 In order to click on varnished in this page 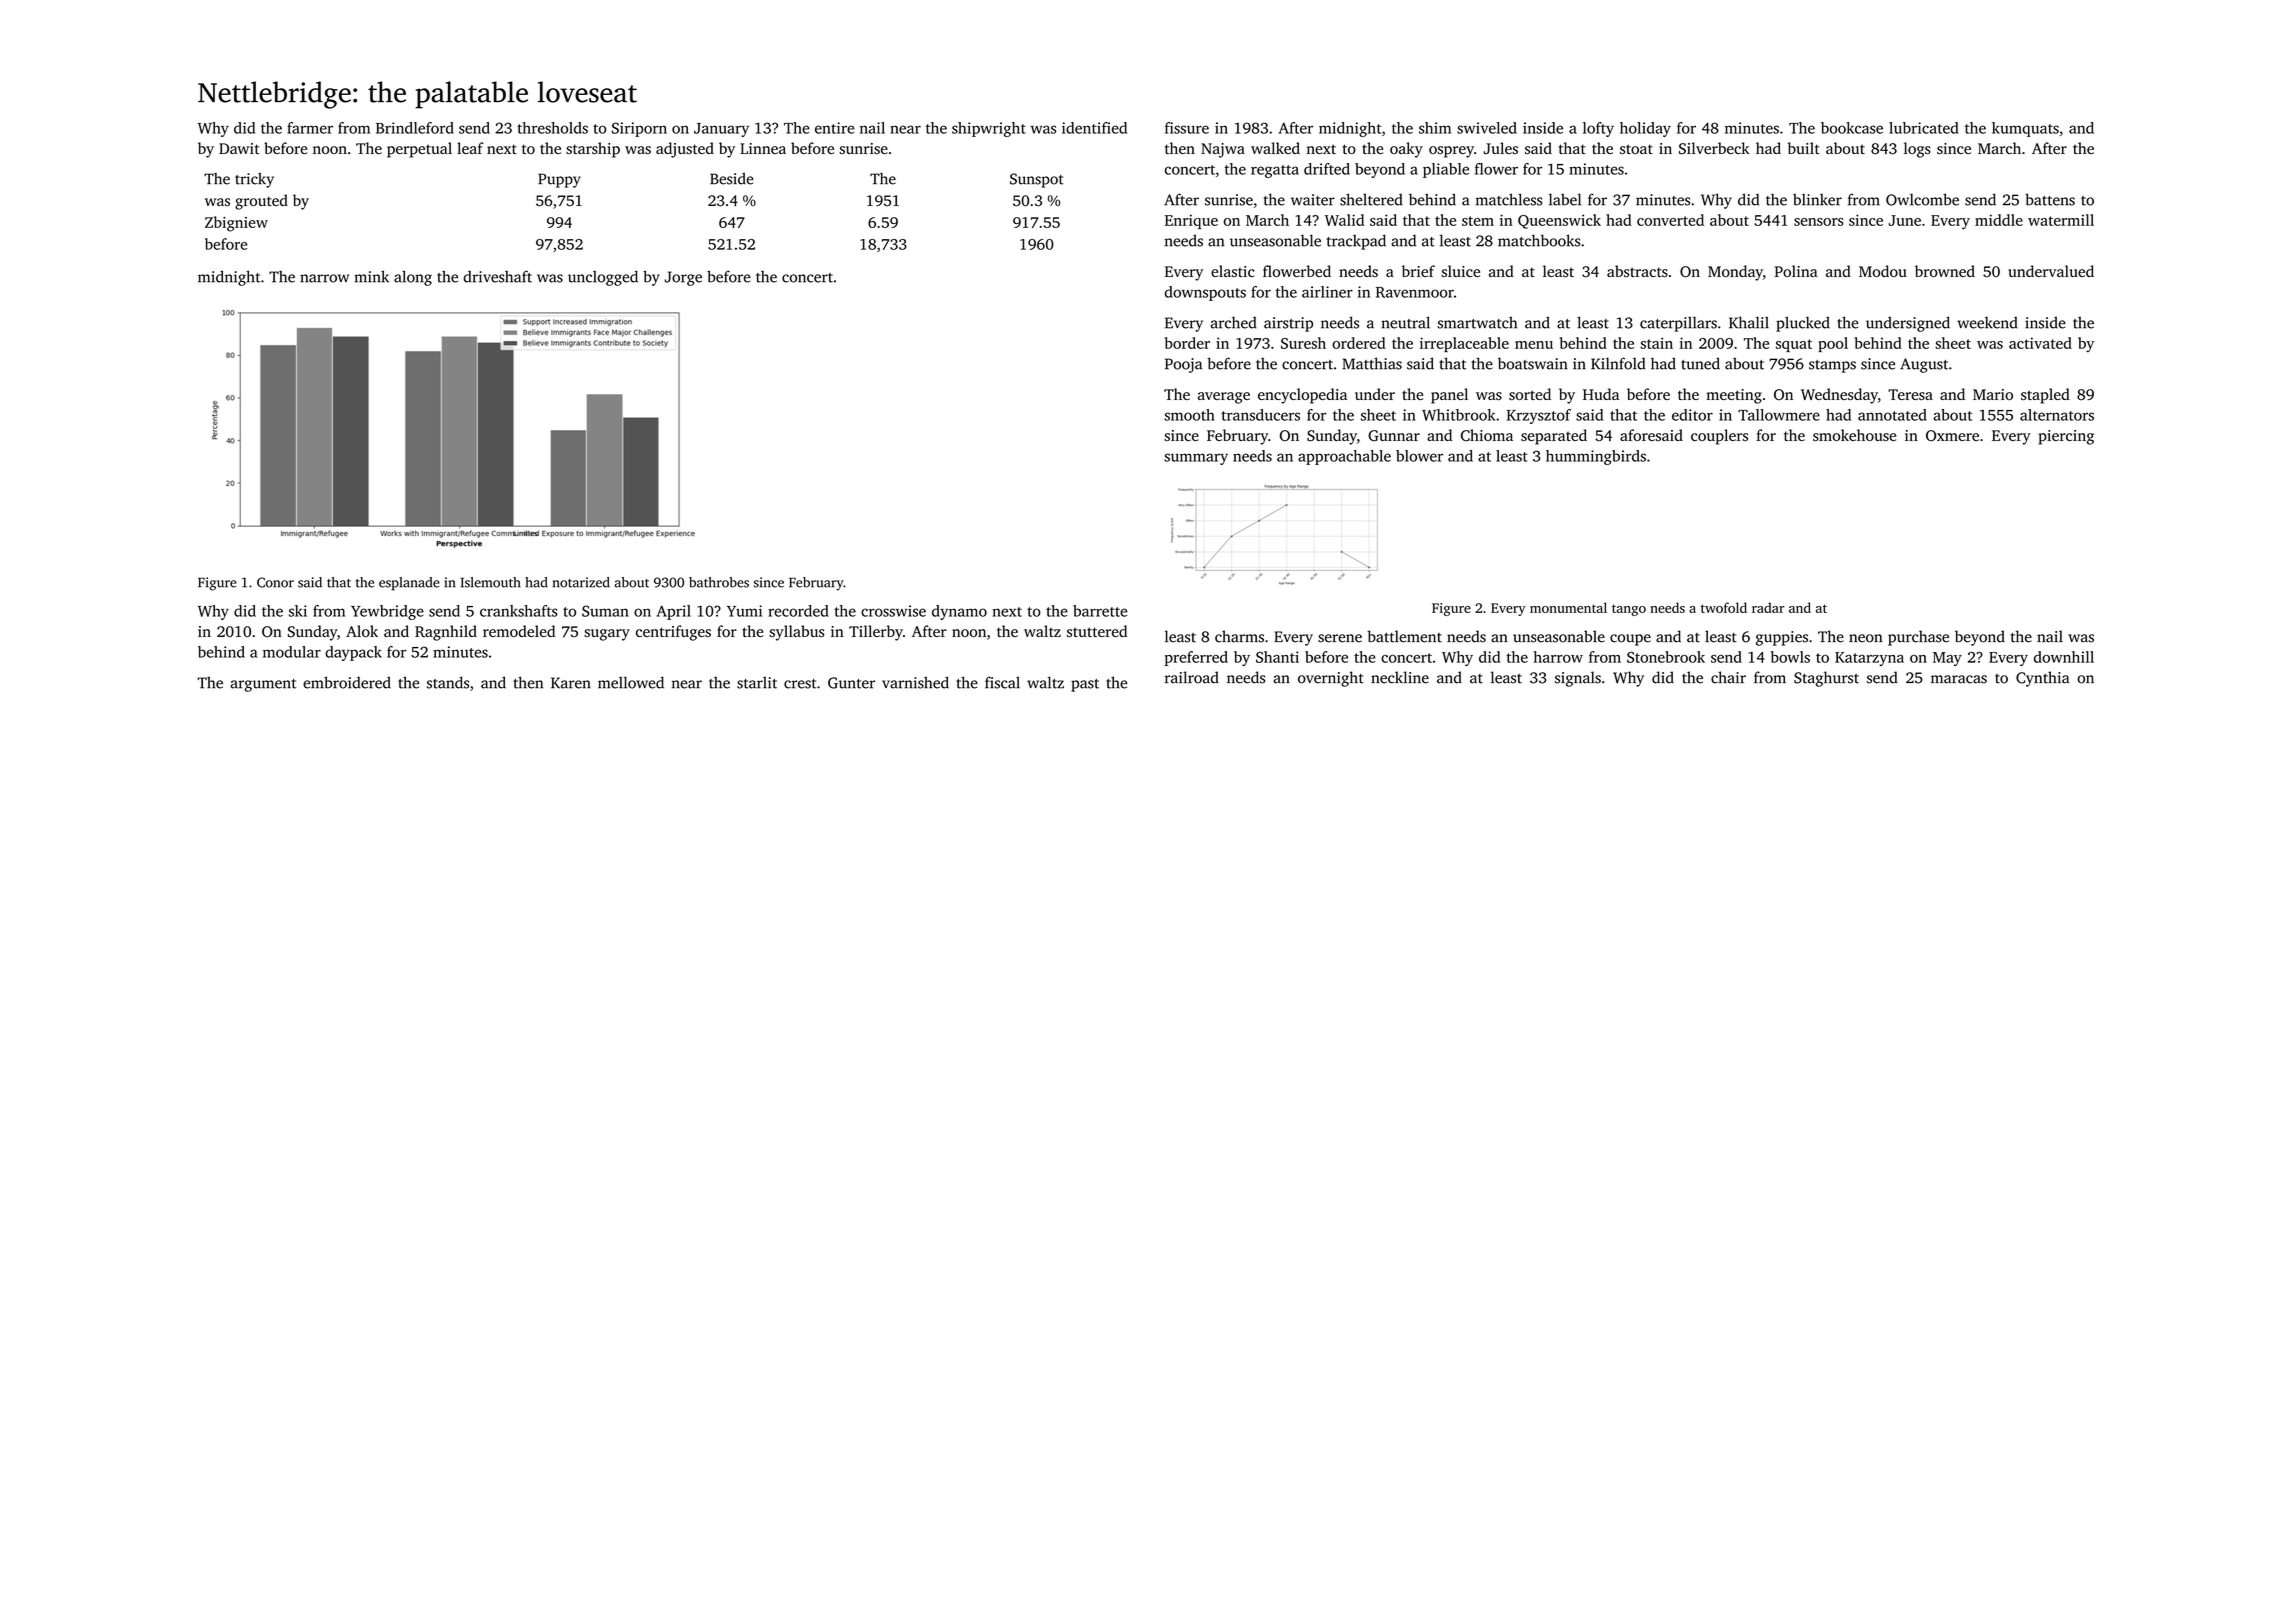, I will do `click(915, 682)`.
